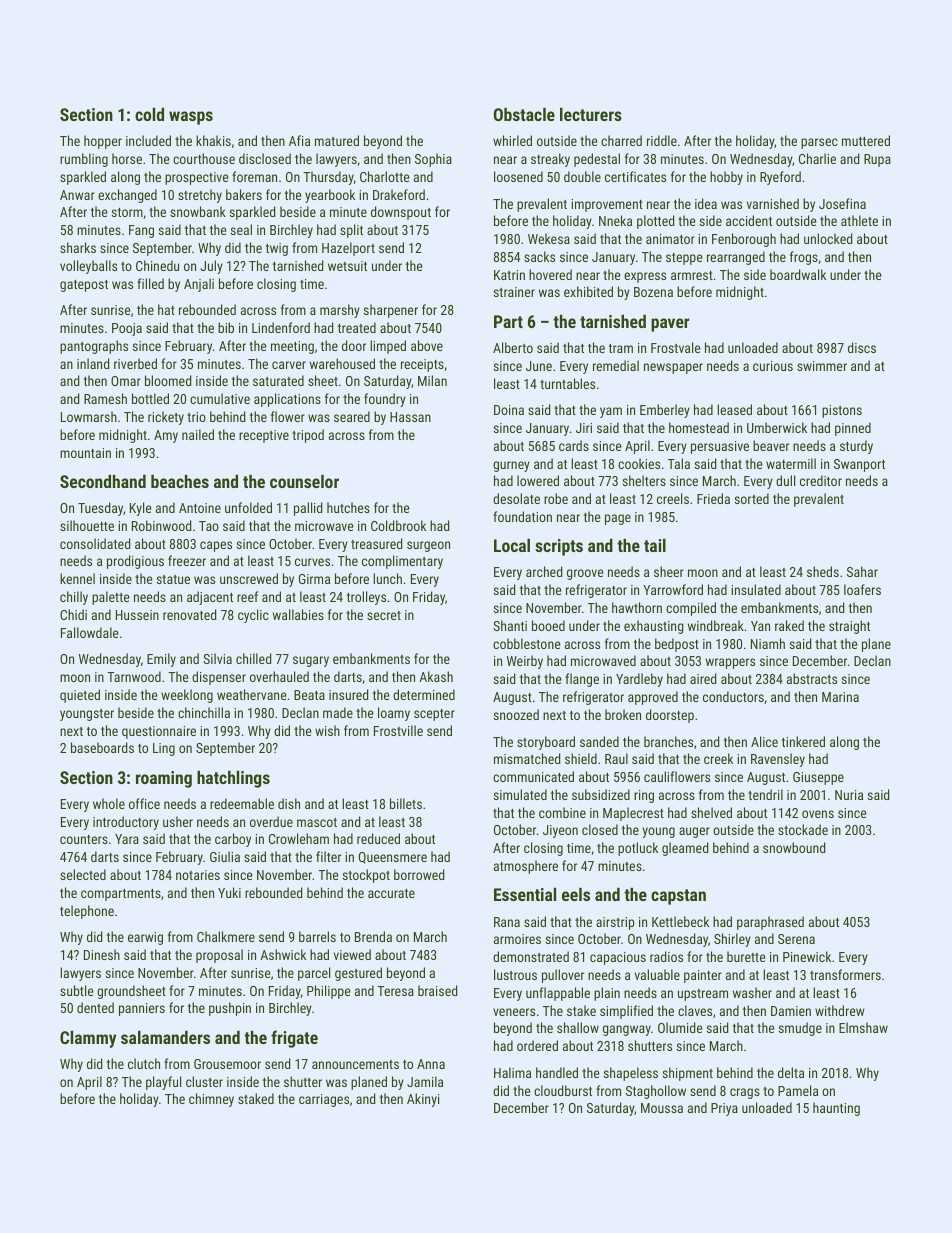 This document has height=1233, width=952. Describe the element at coordinates (524, 114) in the document. I see `Obstacle` at that location.
